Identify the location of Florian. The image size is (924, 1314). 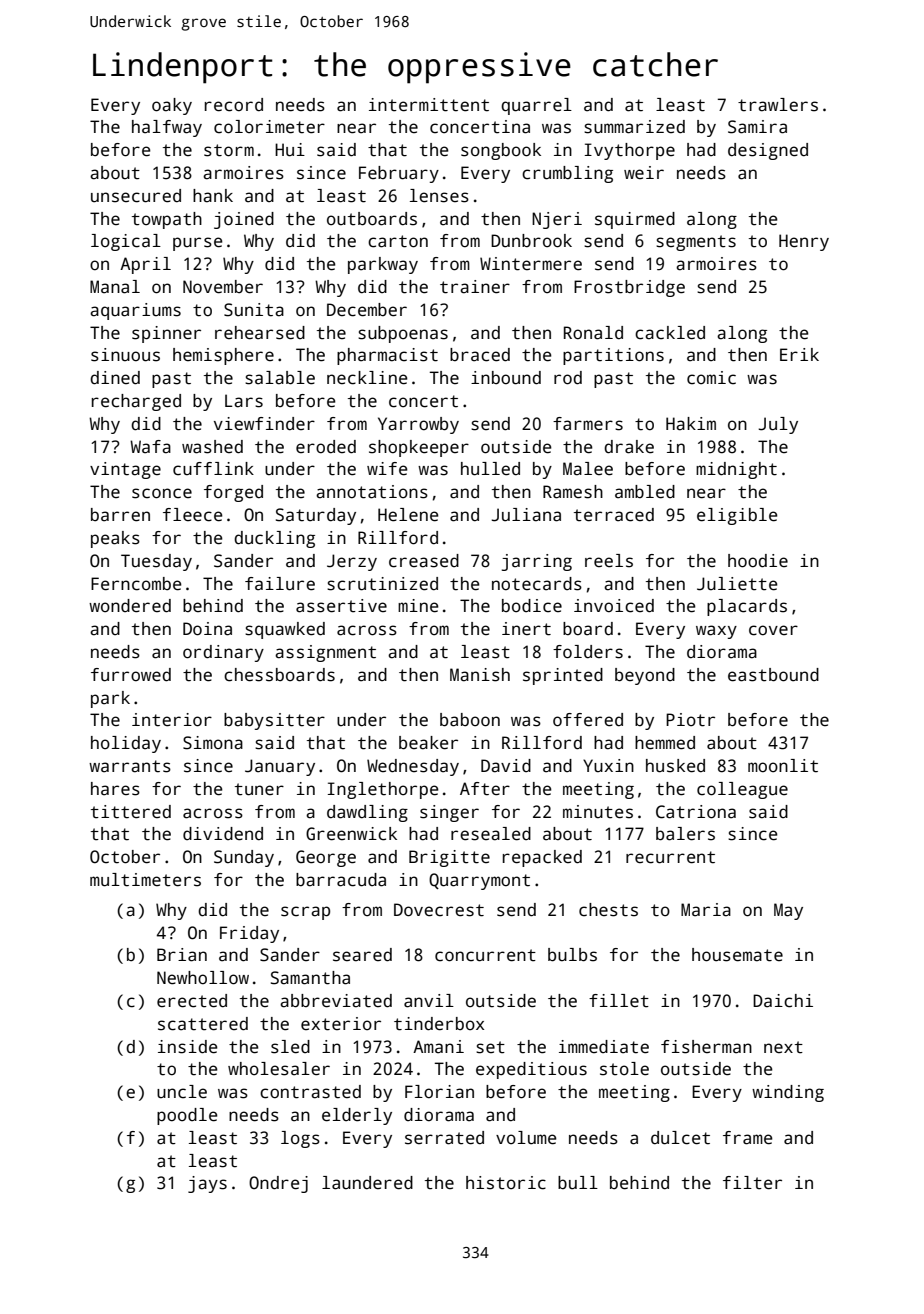
(439, 1092).
